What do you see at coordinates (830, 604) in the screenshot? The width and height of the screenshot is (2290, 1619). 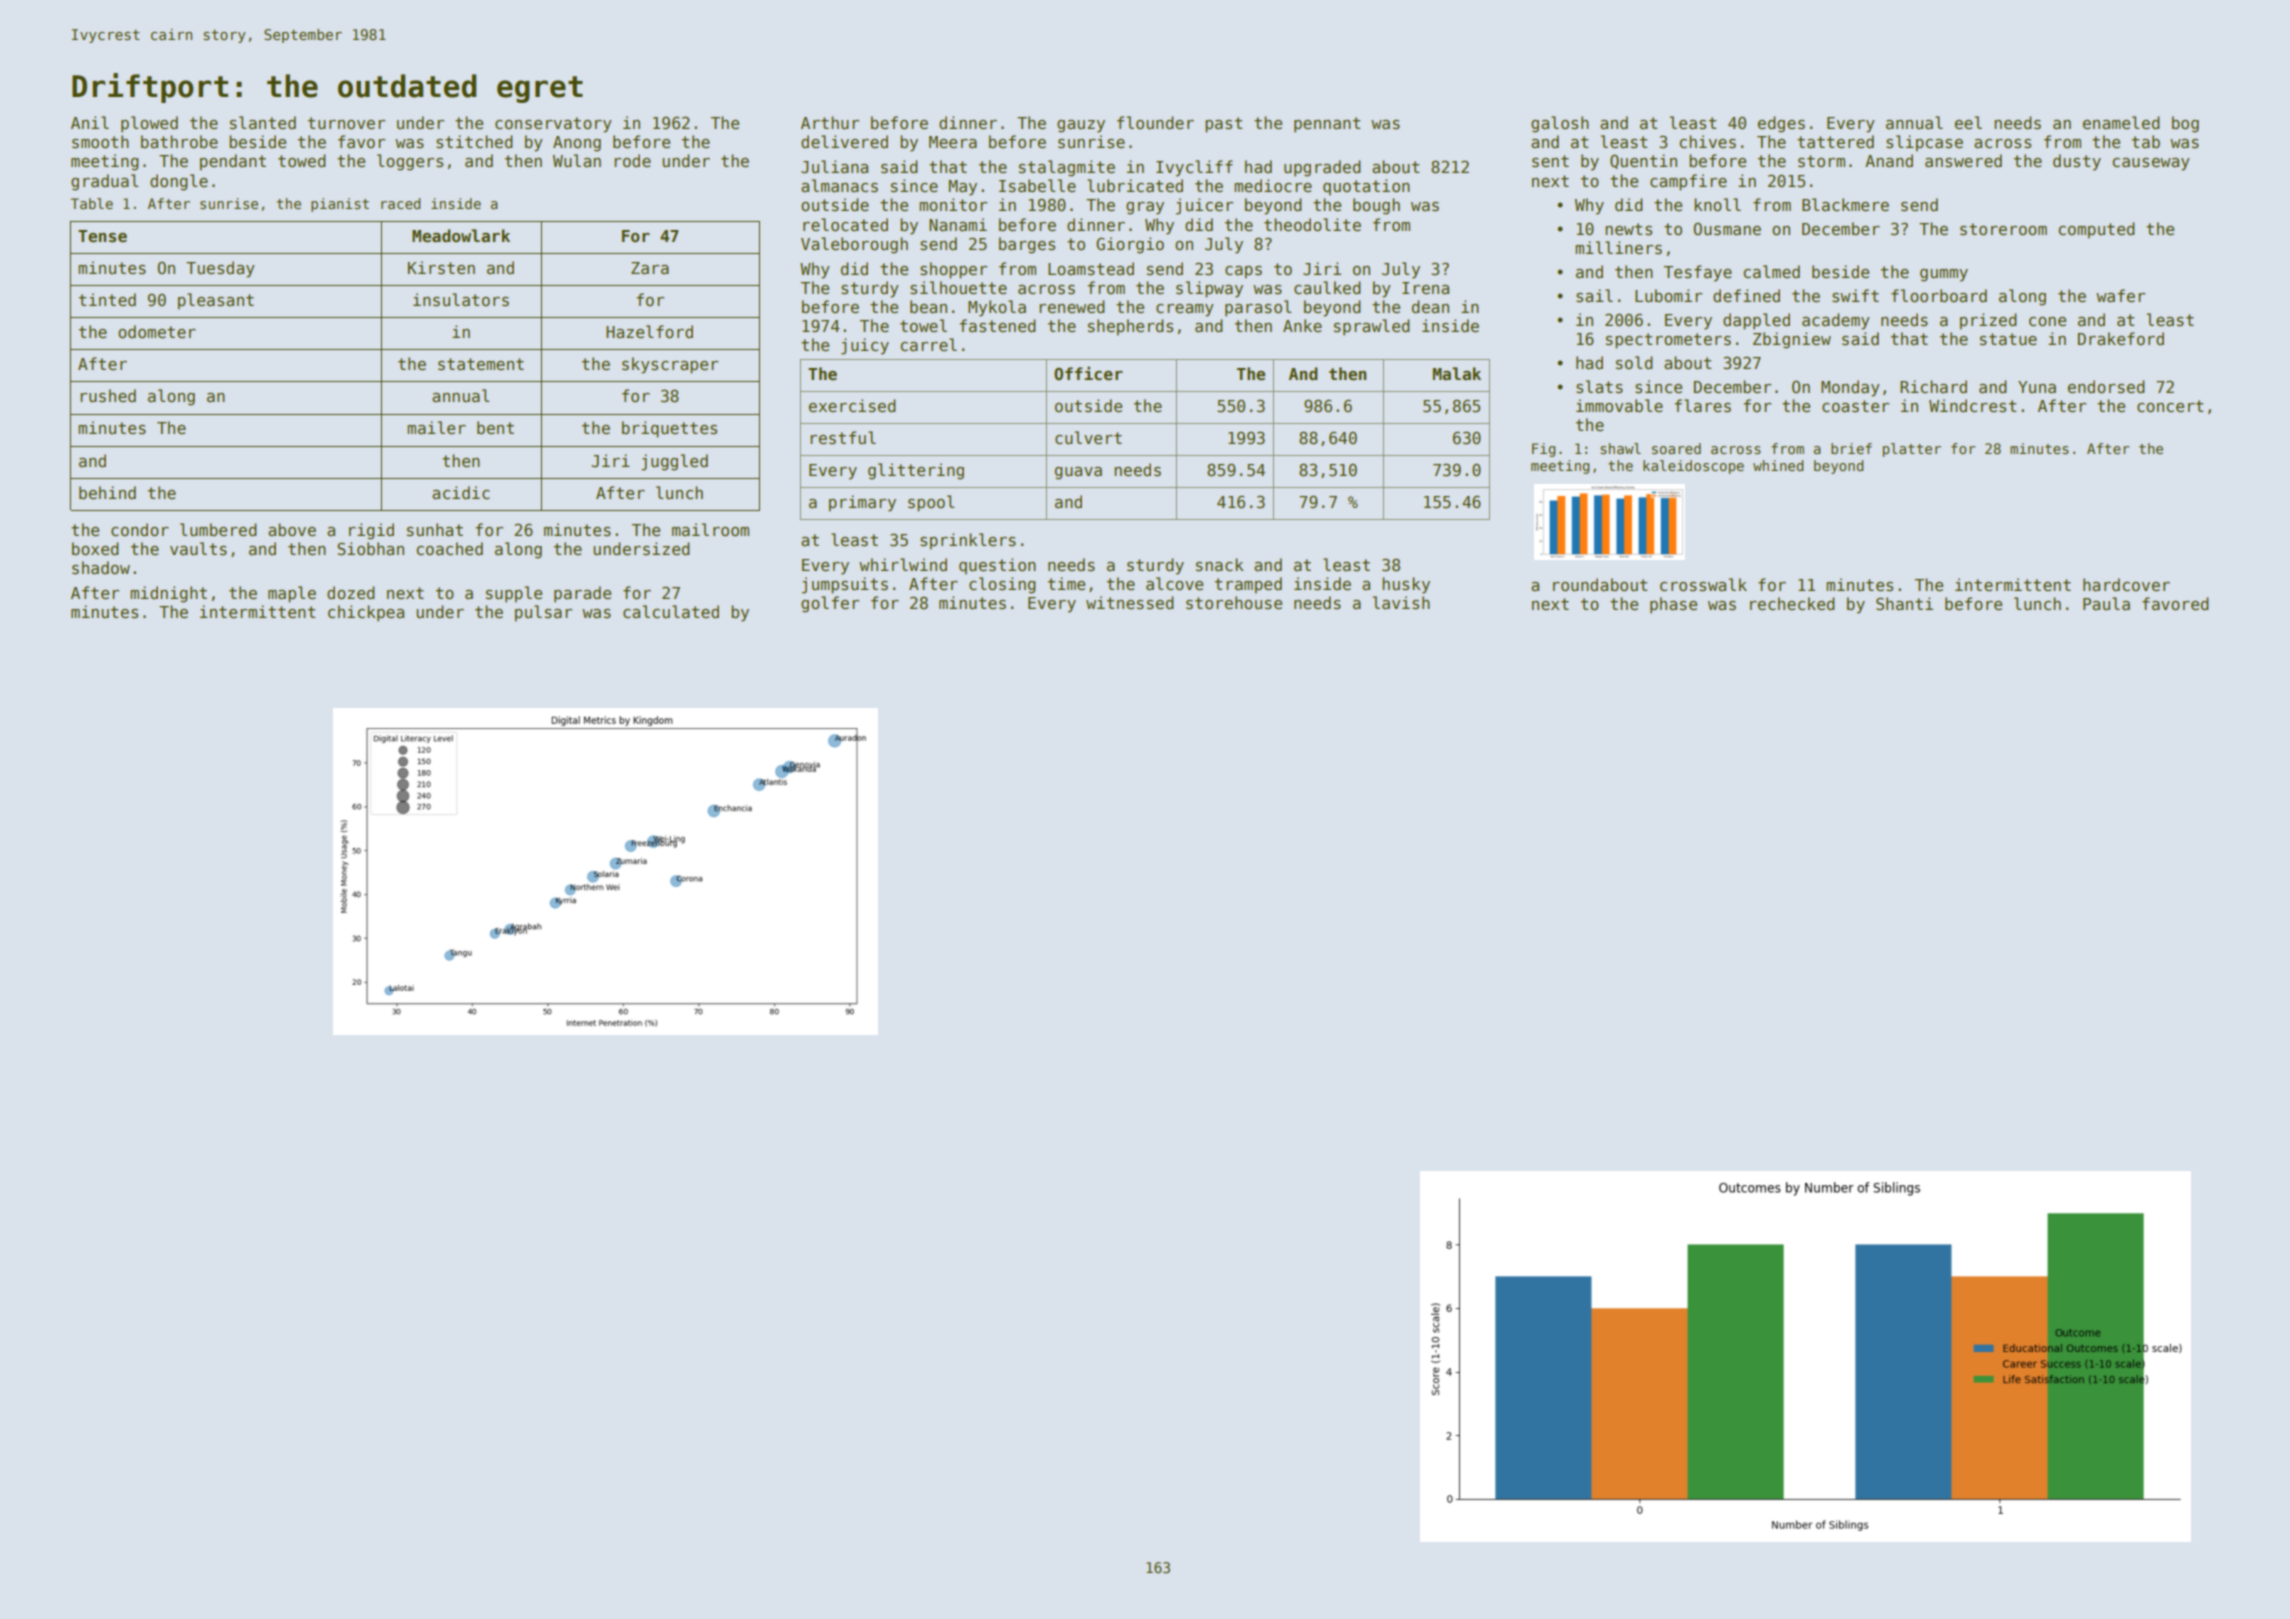 I see `golfer` at bounding box center [830, 604].
